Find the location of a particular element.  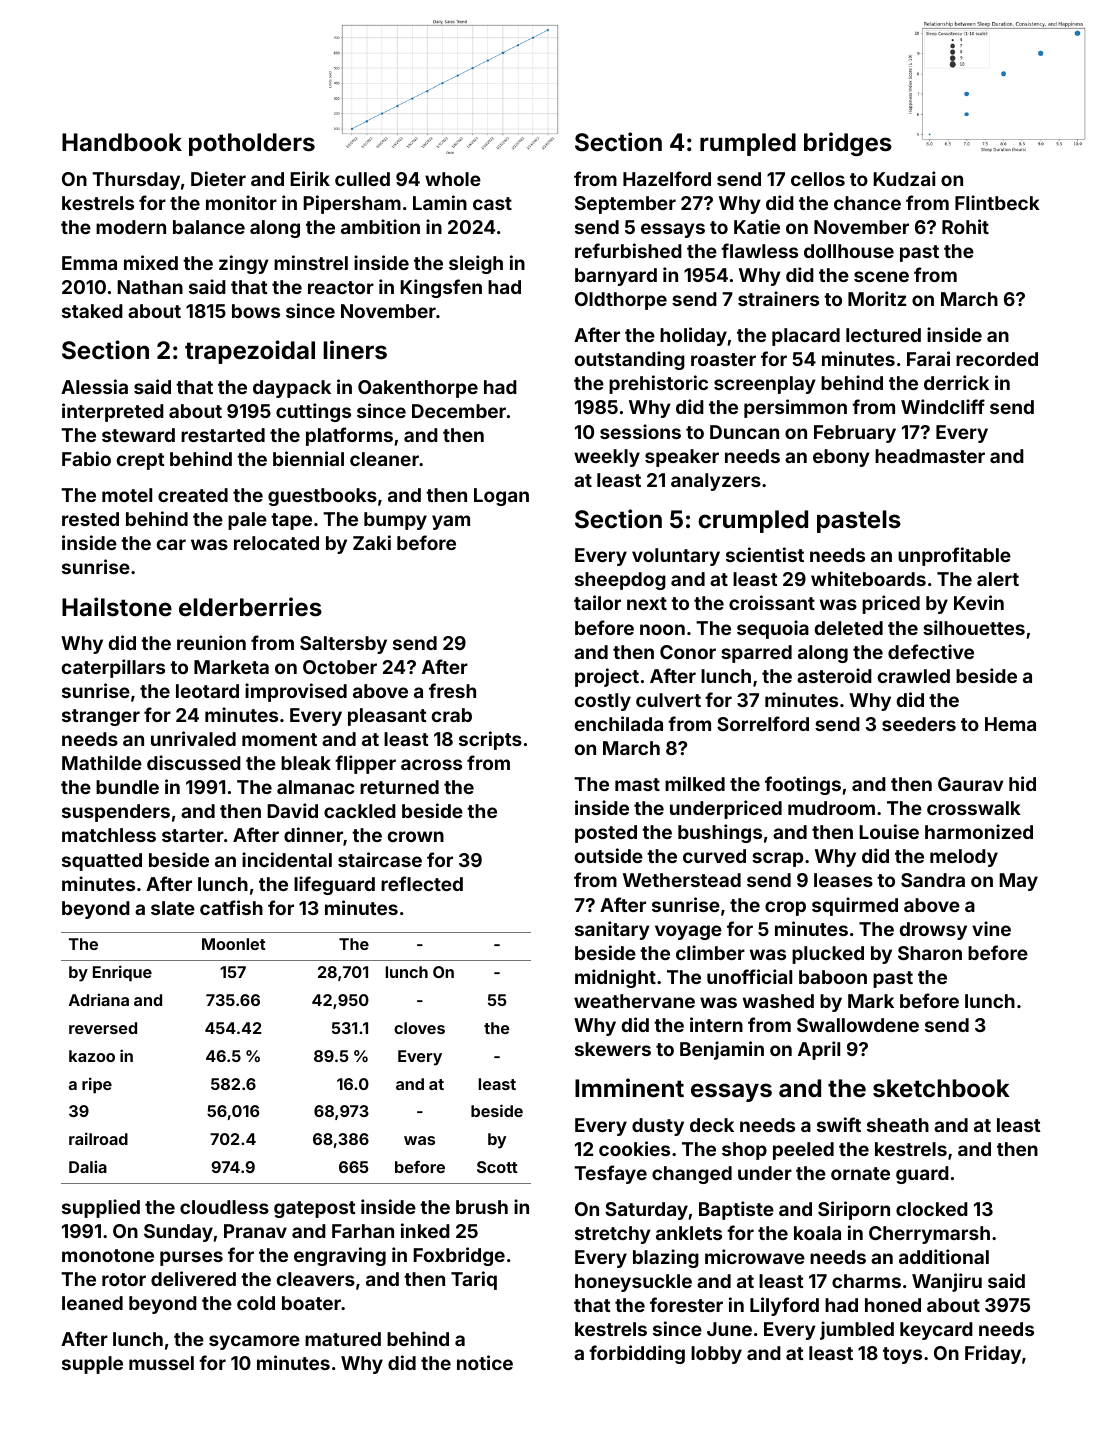

Sandra is located at coordinates (933, 880).
